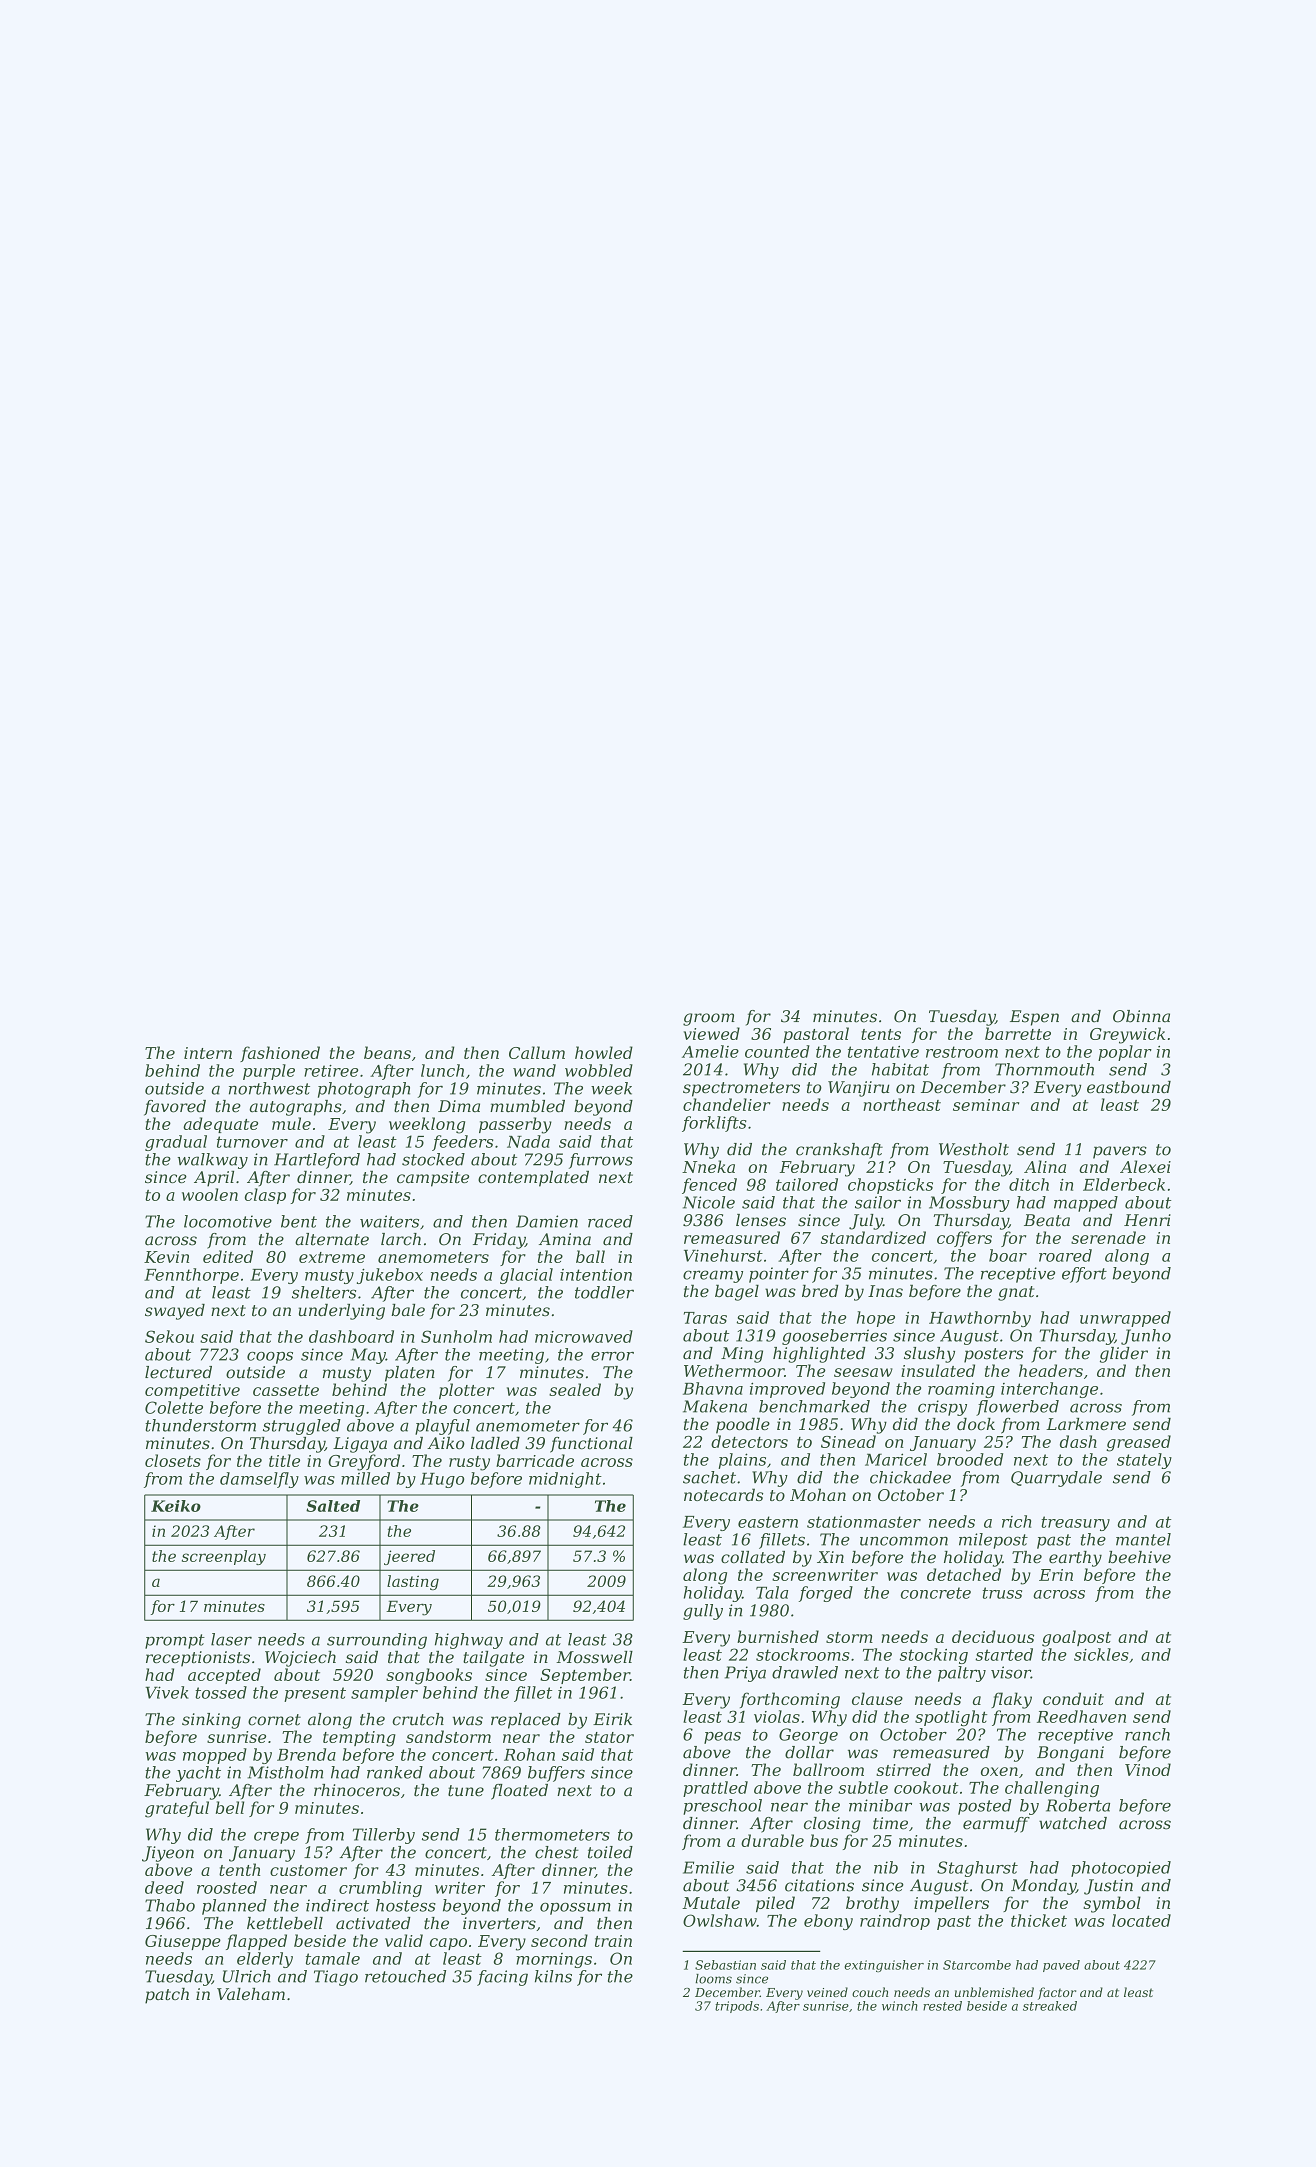  Describe the element at coordinates (469, 1641) in the screenshot. I see `highway` at that location.
